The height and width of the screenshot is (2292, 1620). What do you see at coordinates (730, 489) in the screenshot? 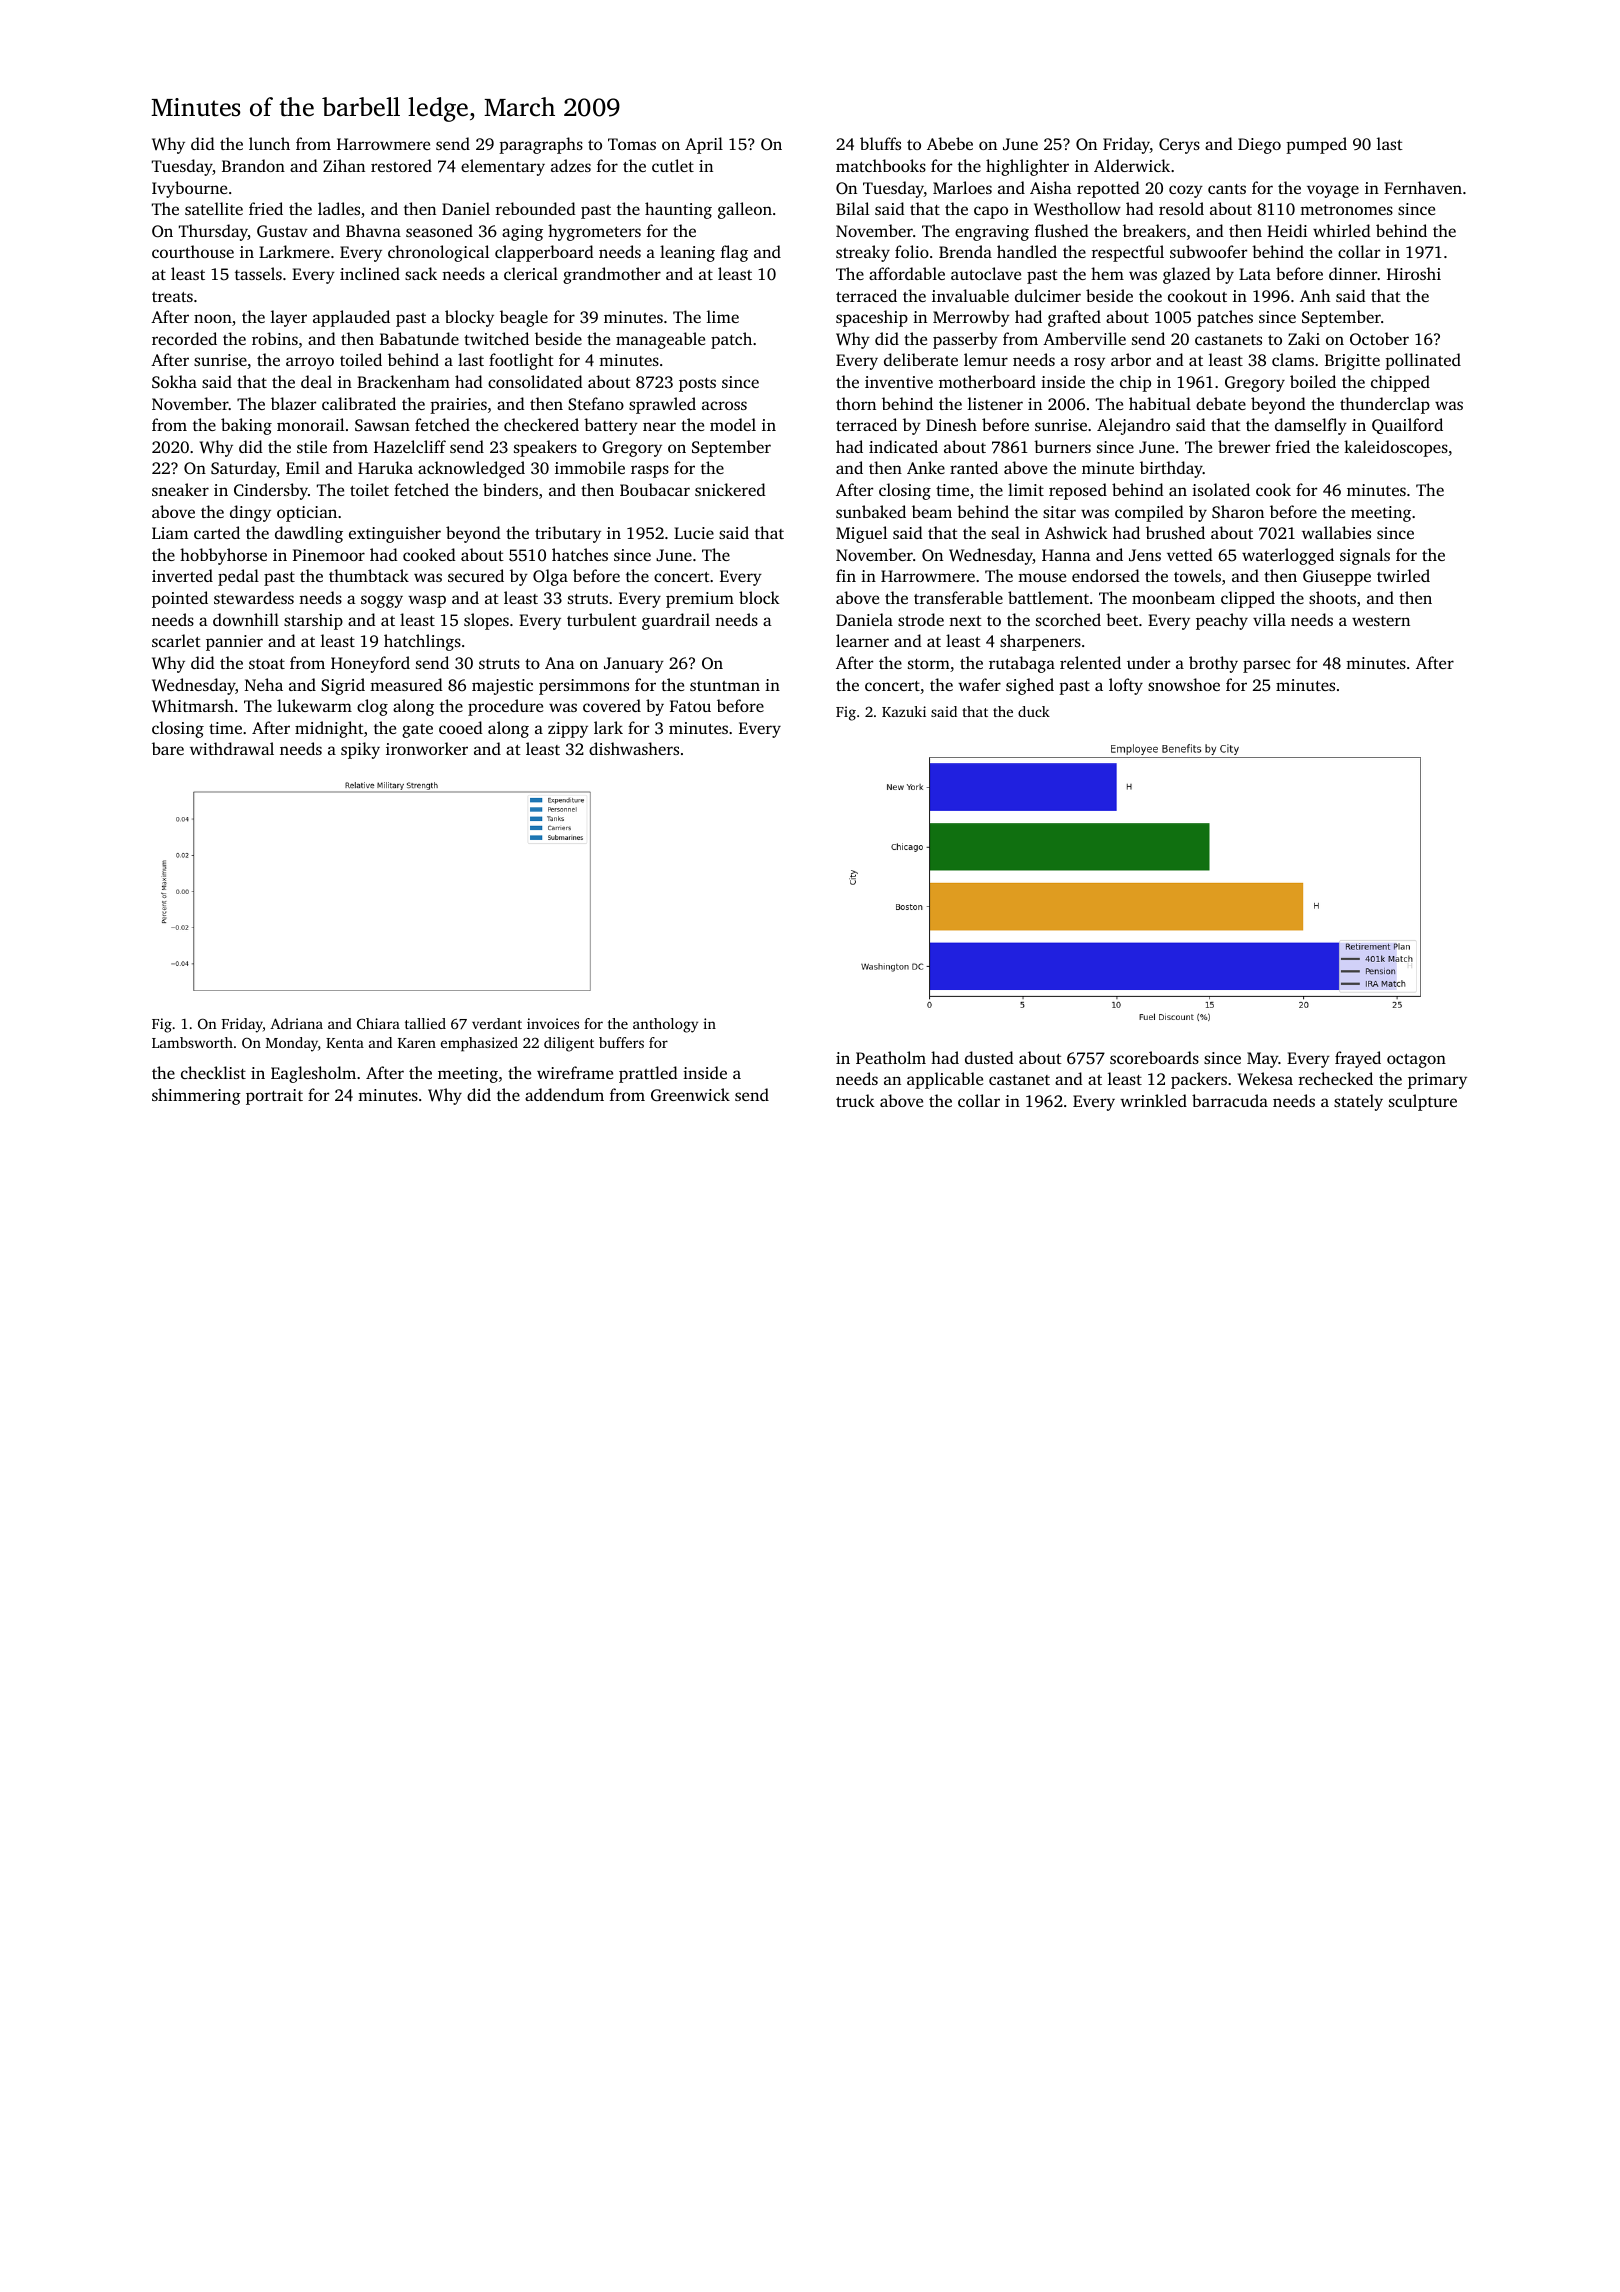
I see `snickered` at bounding box center [730, 489].
